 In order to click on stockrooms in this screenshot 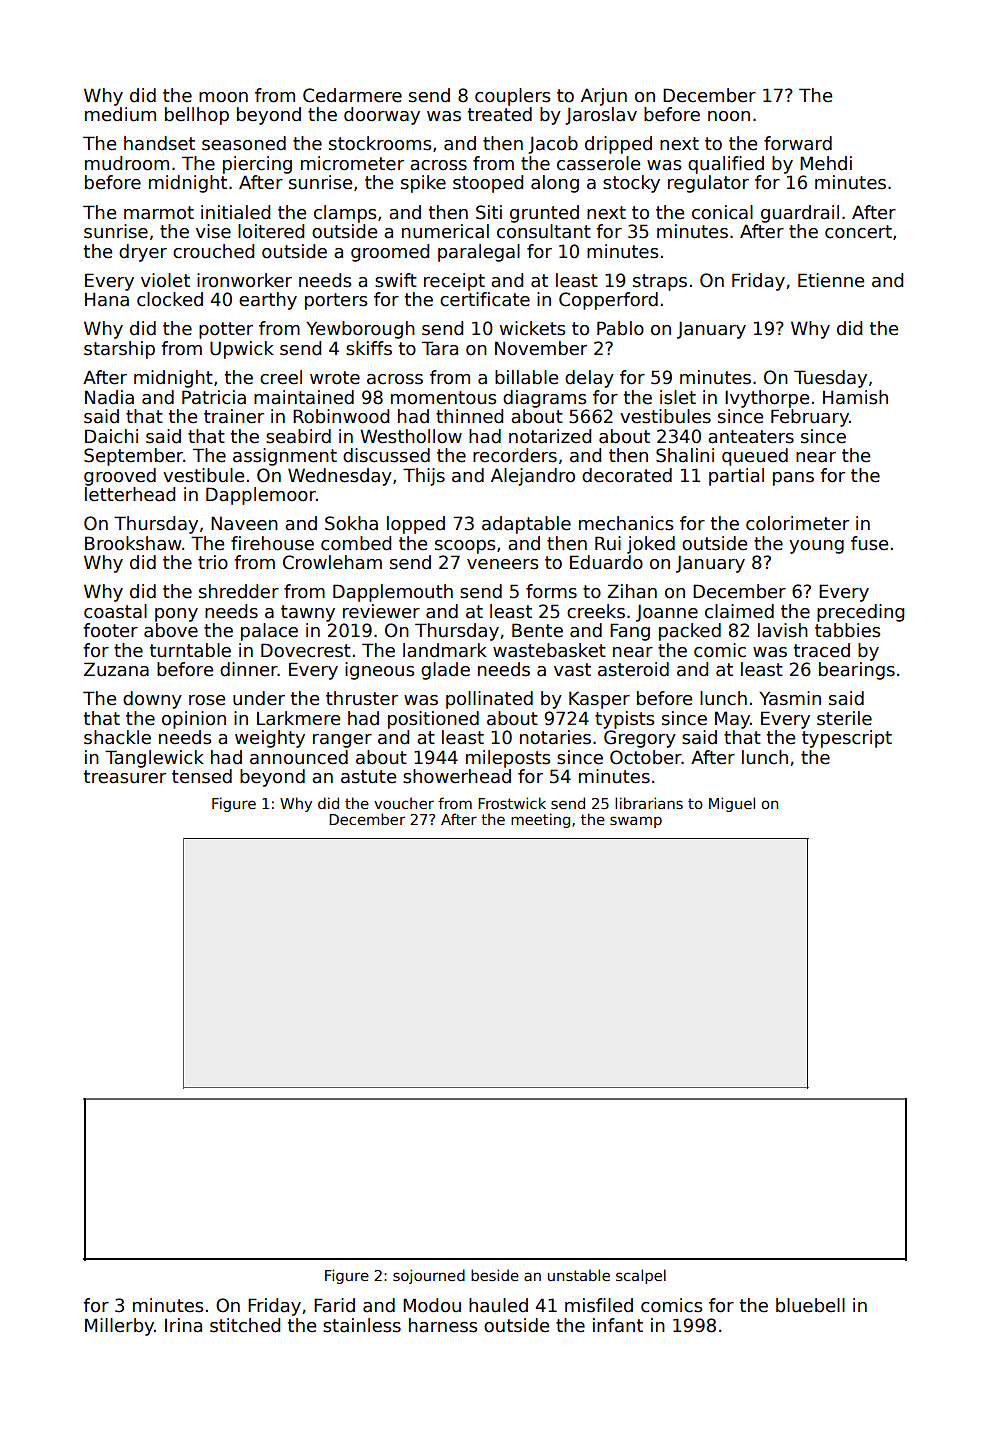, I will do `click(380, 143)`.
